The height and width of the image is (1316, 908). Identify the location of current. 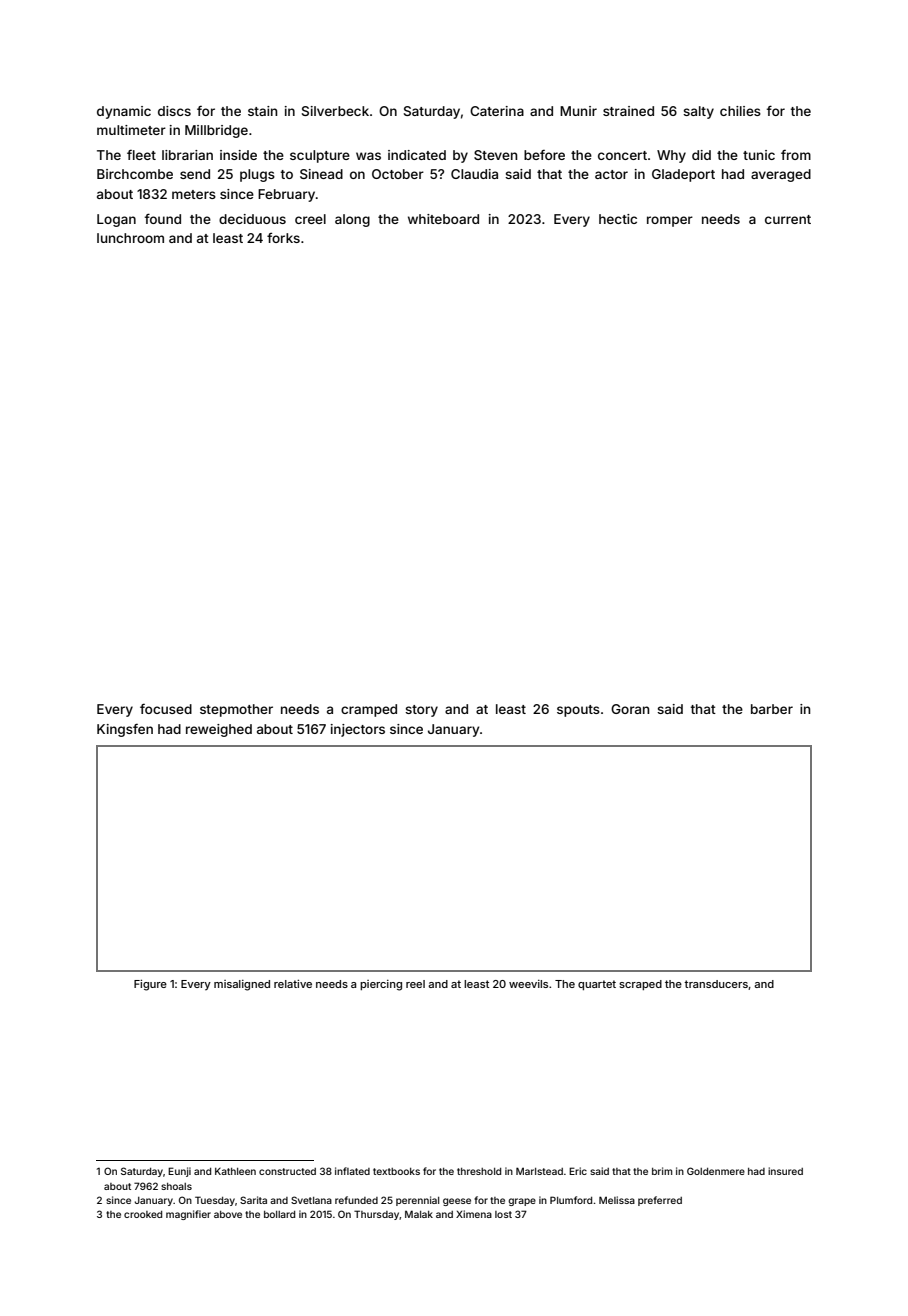
(788, 219).
